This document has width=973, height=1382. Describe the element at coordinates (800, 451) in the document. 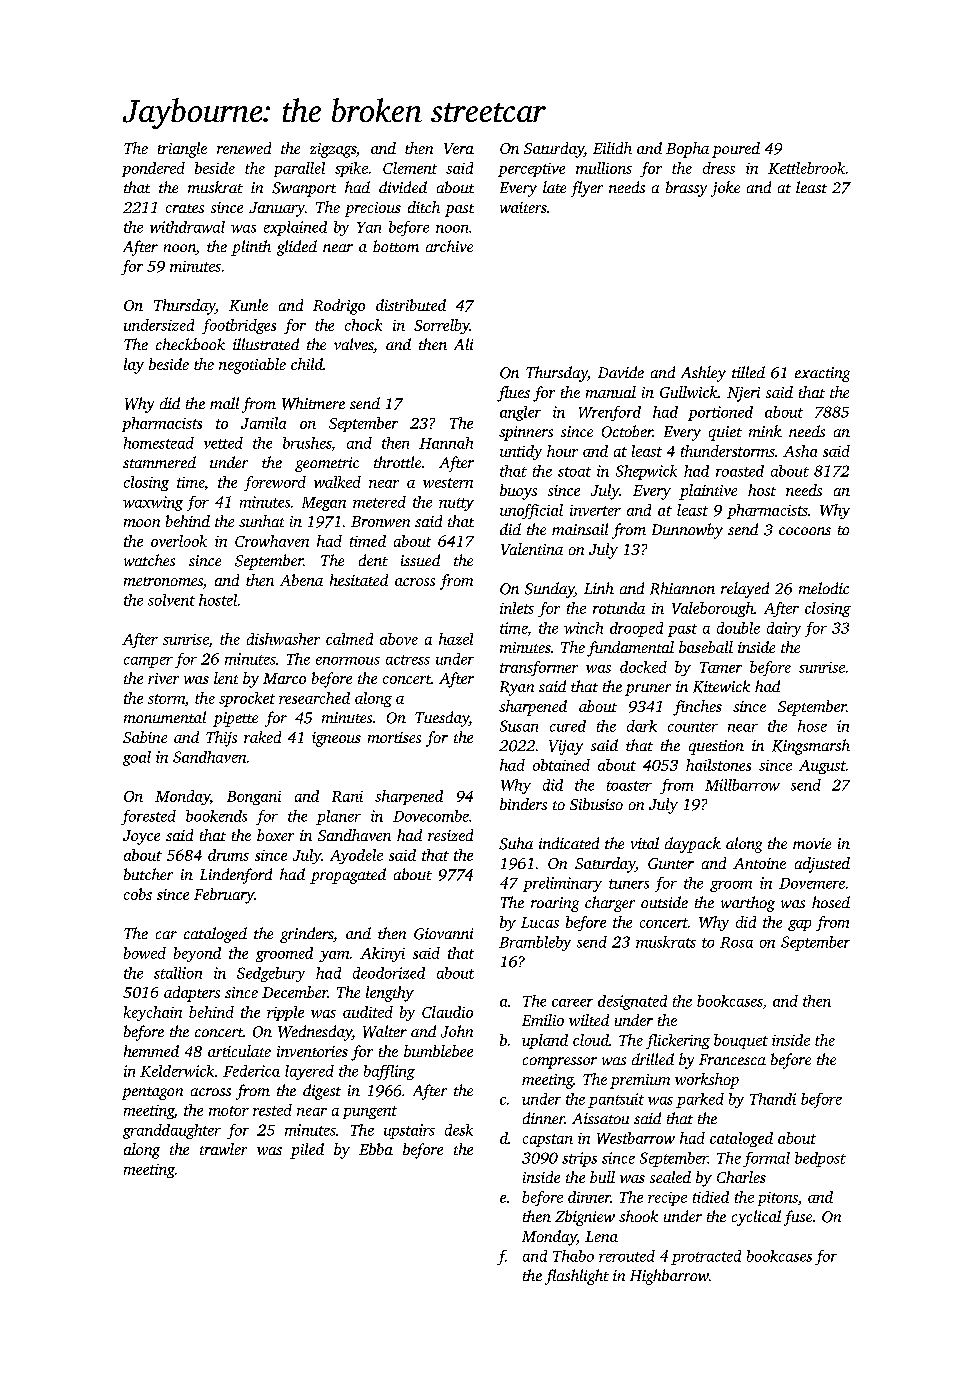

I see `Asha` at that location.
